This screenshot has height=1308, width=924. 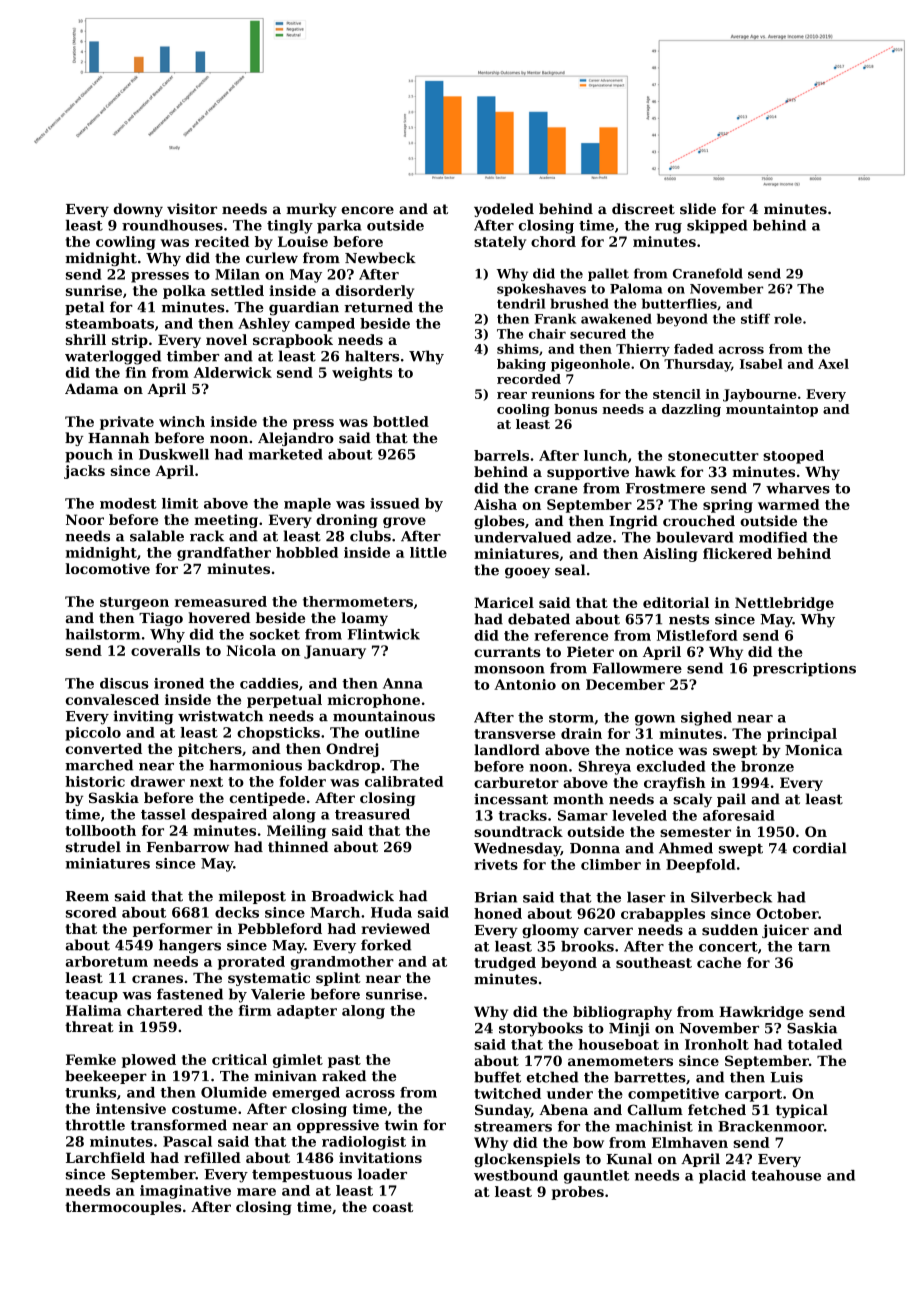 What do you see at coordinates (665, 488) in the screenshot?
I see `Frostmere` at bounding box center [665, 488].
